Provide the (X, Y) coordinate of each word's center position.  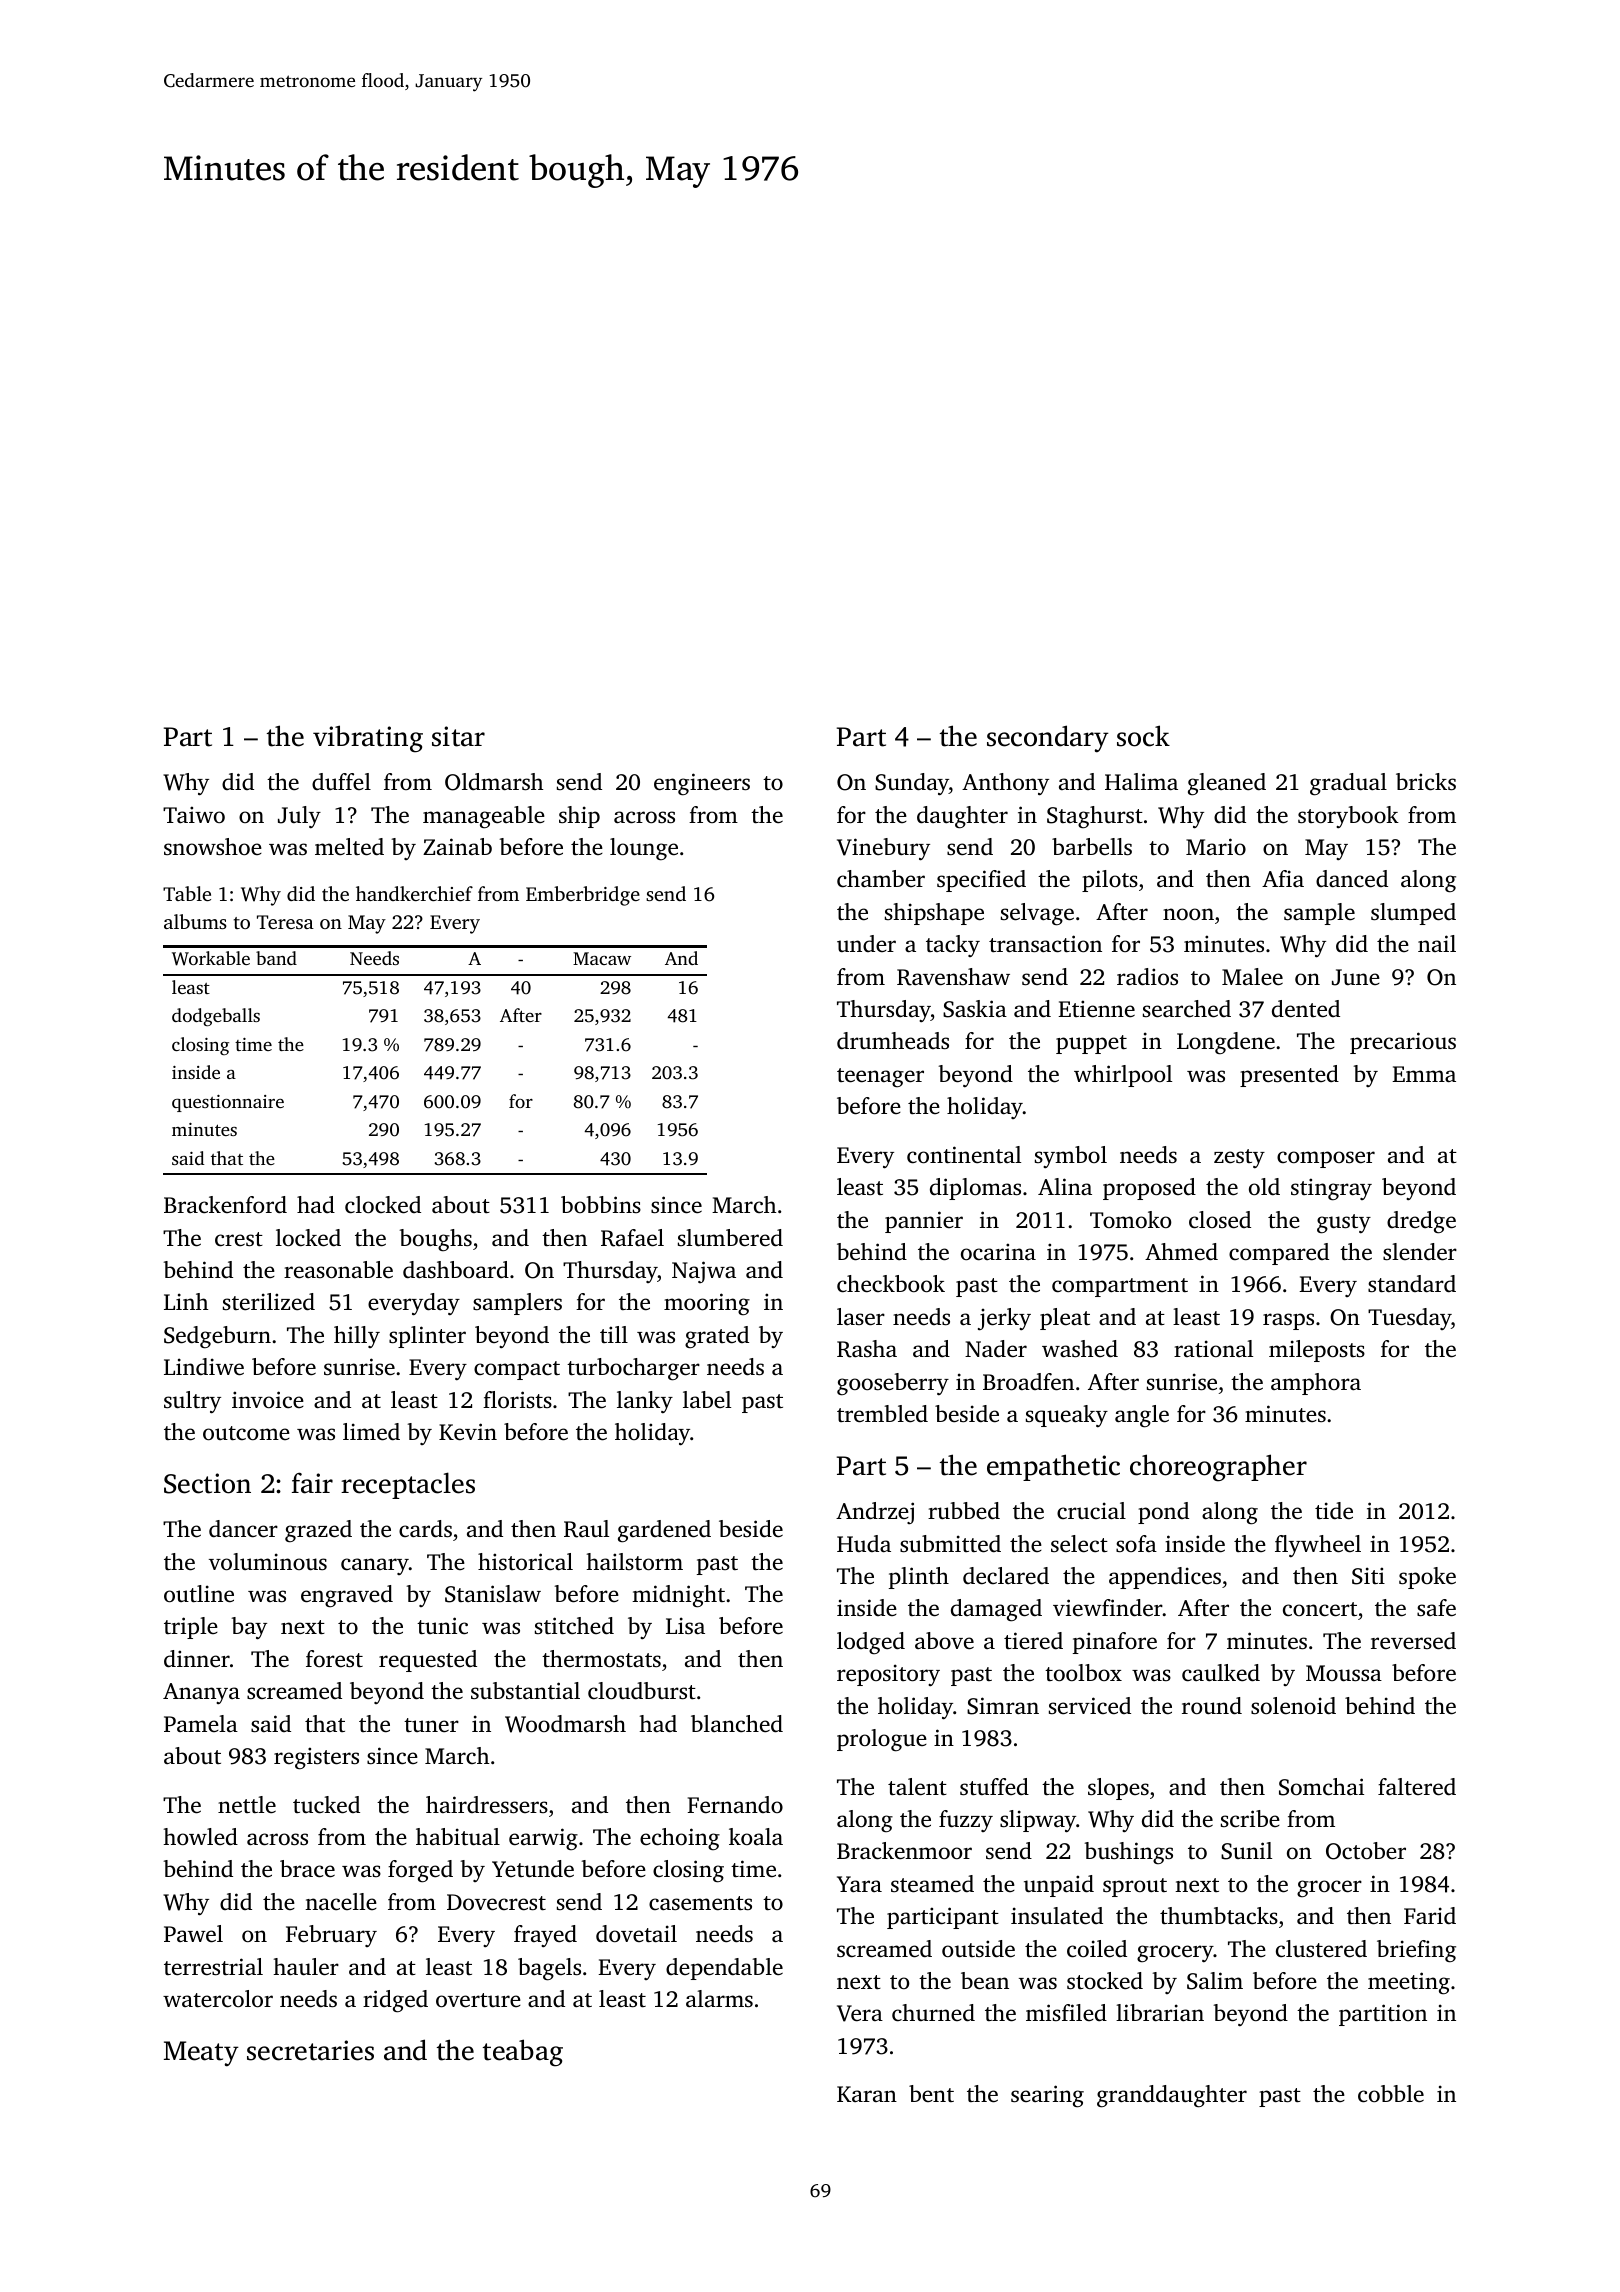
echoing (680, 1839)
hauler (306, 1967)
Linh (186, 1301)
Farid (1430, 1915)
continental (964, 1155)
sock (1143, 736)
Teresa (285, 922)
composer (1326, 1159)
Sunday (912, 784)
